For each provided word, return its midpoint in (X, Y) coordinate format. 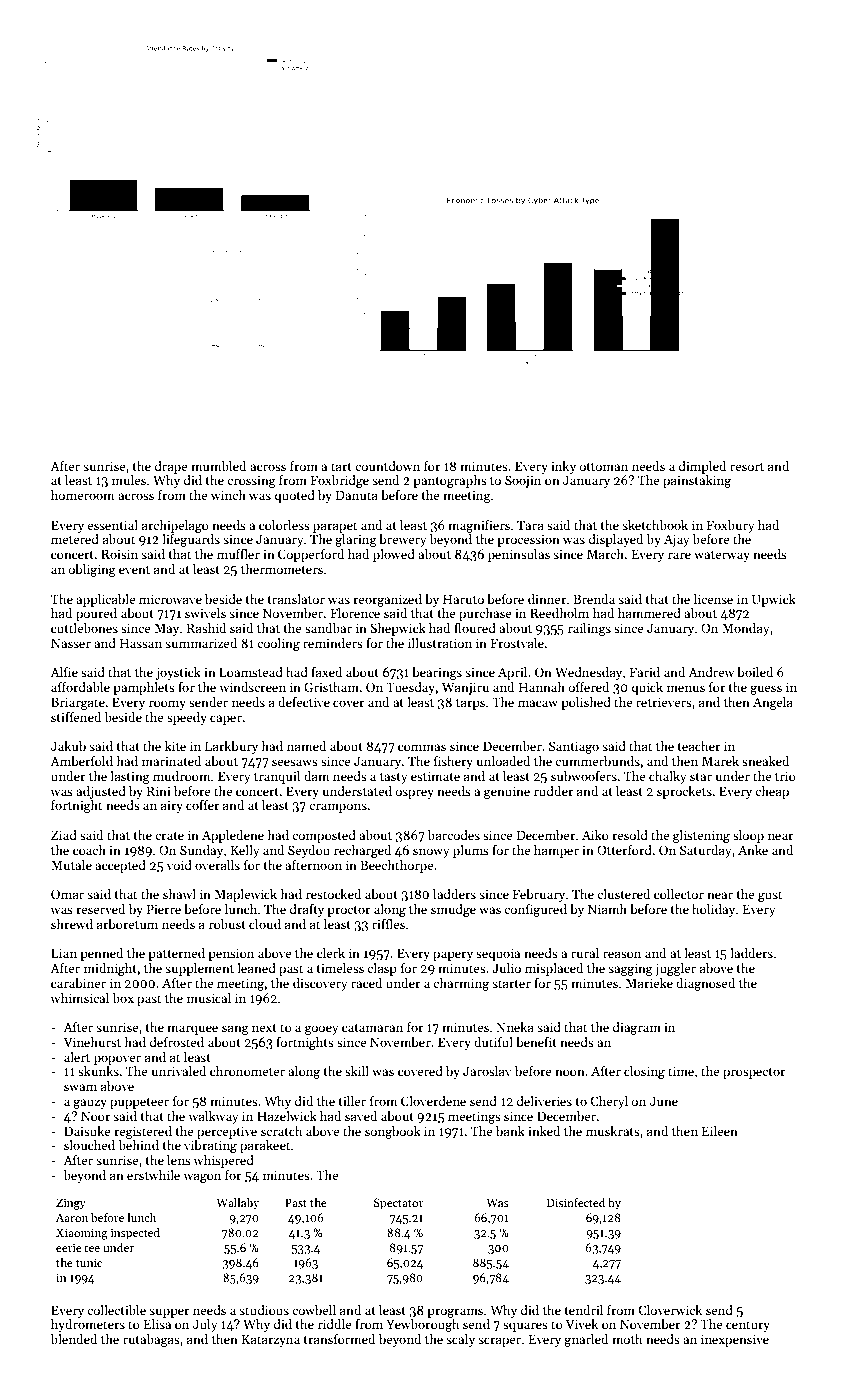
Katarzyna (271, 1340)
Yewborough (422, 1325)
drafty (307, 910)
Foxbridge (340, 481)
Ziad (64, 835)
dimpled (702, 467)
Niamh (607, 909)
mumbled (218, 466)
